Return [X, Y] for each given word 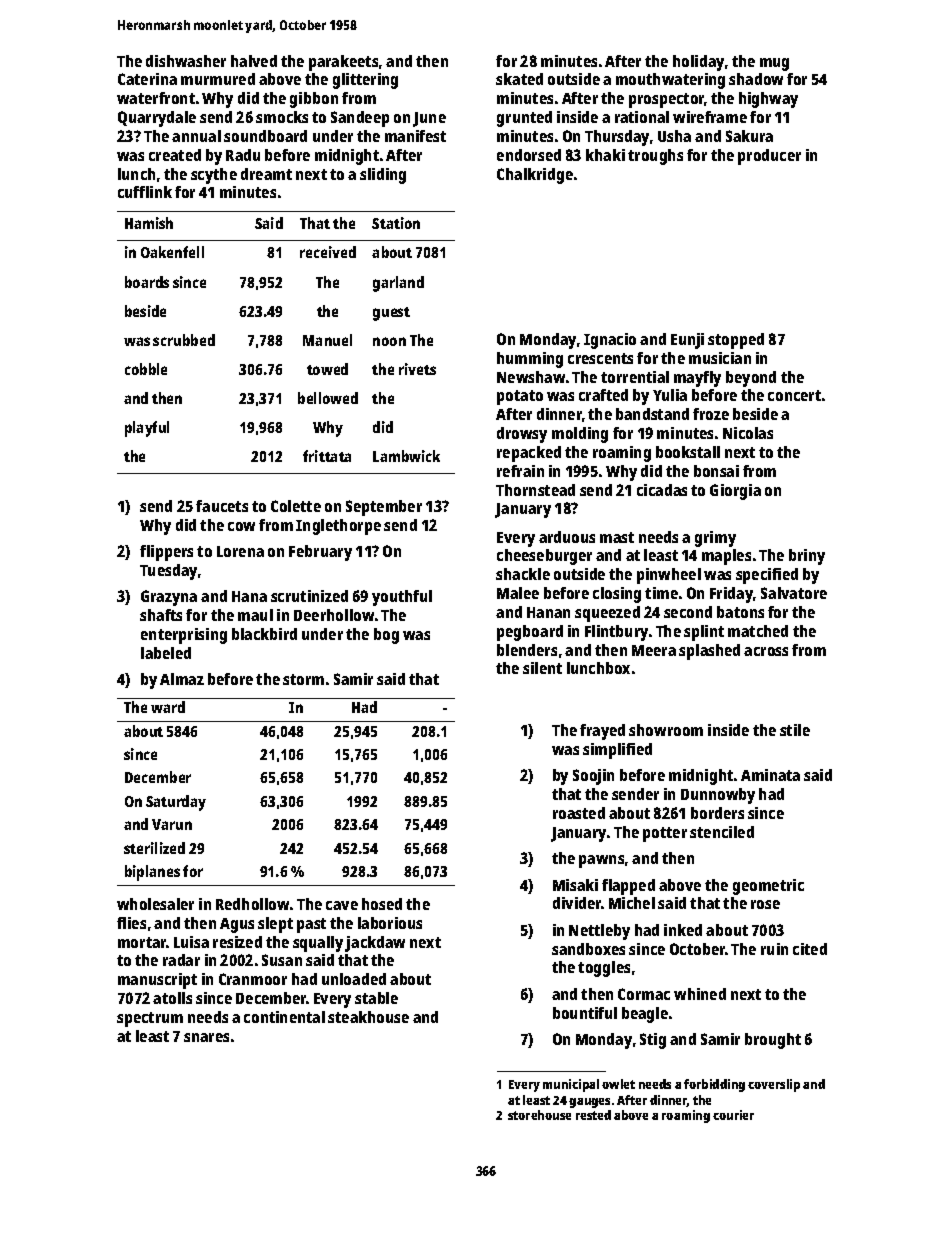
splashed [709, 652]
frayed [602, 732]
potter [665, 834]
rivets [417, 369]
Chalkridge [535, 176]
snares [206, 1037]
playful [147, 429]
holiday [698, 63]
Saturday [176, 803]
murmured [218, 79]
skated [519, 79]
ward [168, 707]
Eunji [687, 341]
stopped [736, 341]
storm [303, 679]
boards [147, 282]
